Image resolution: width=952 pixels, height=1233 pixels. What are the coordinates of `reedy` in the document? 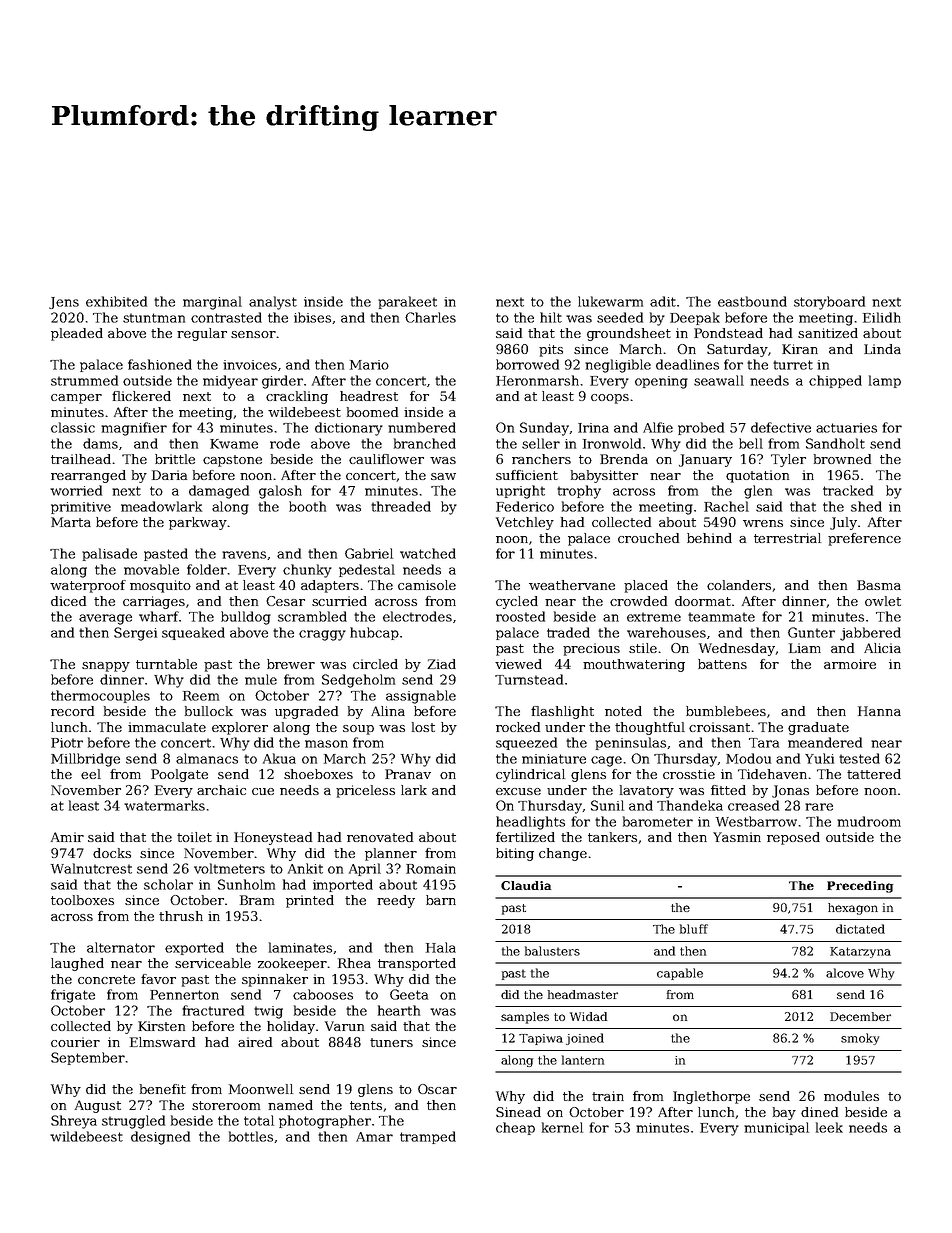 It's located at (396, 901).
